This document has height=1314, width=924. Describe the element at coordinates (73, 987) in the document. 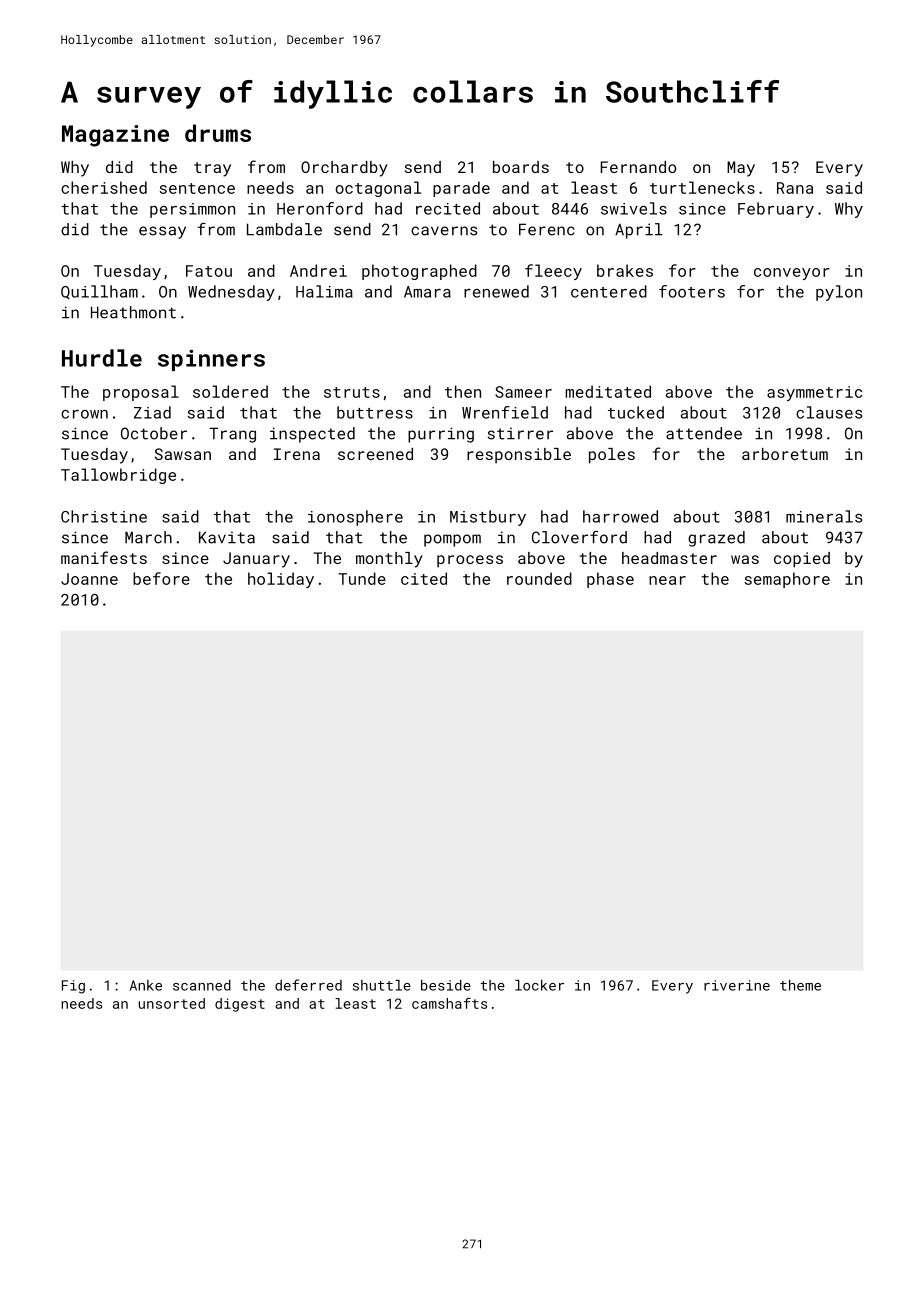

I see `Fig` at that location.
